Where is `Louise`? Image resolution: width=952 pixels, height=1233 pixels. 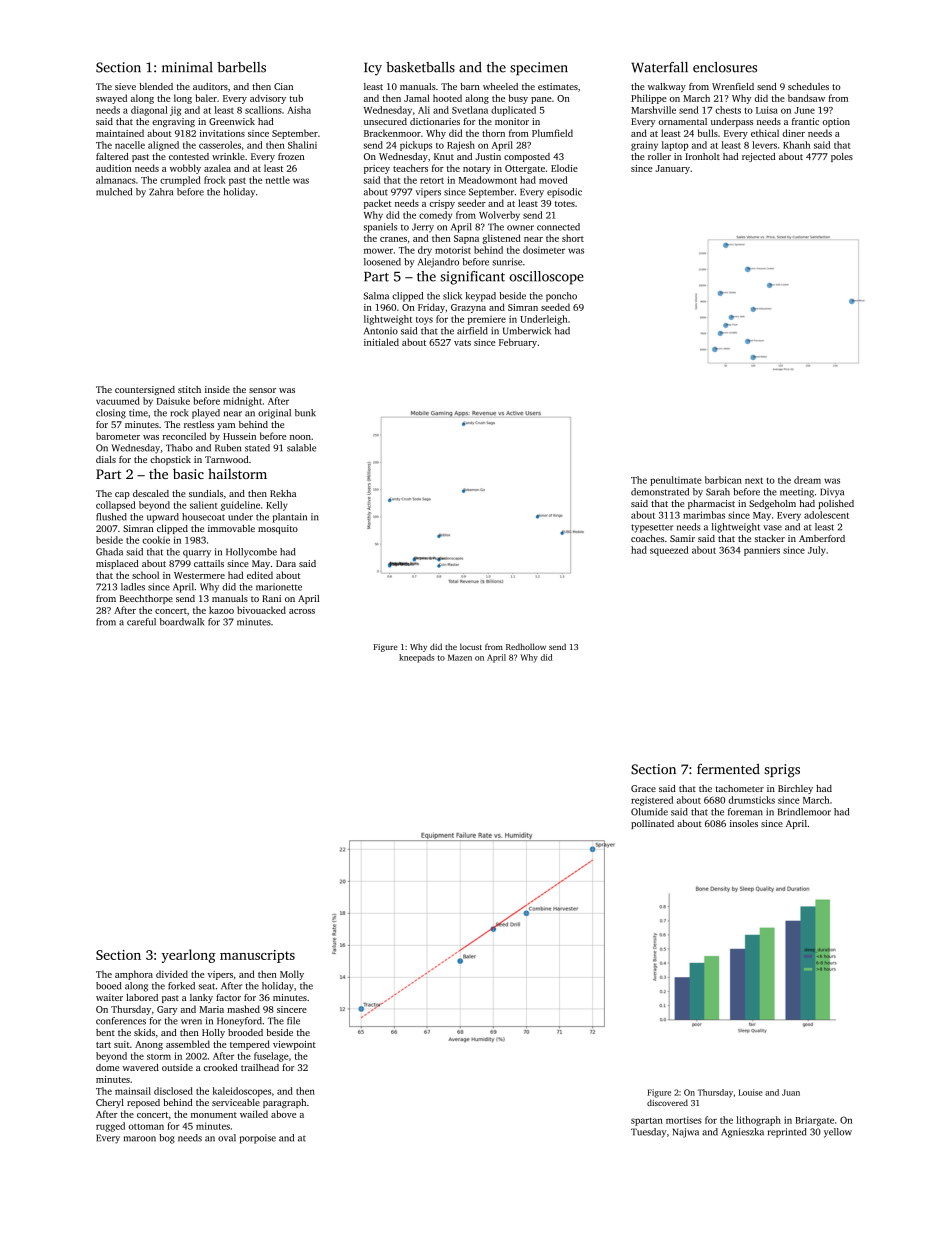
Louise is located at coordinates (751, 1092).
